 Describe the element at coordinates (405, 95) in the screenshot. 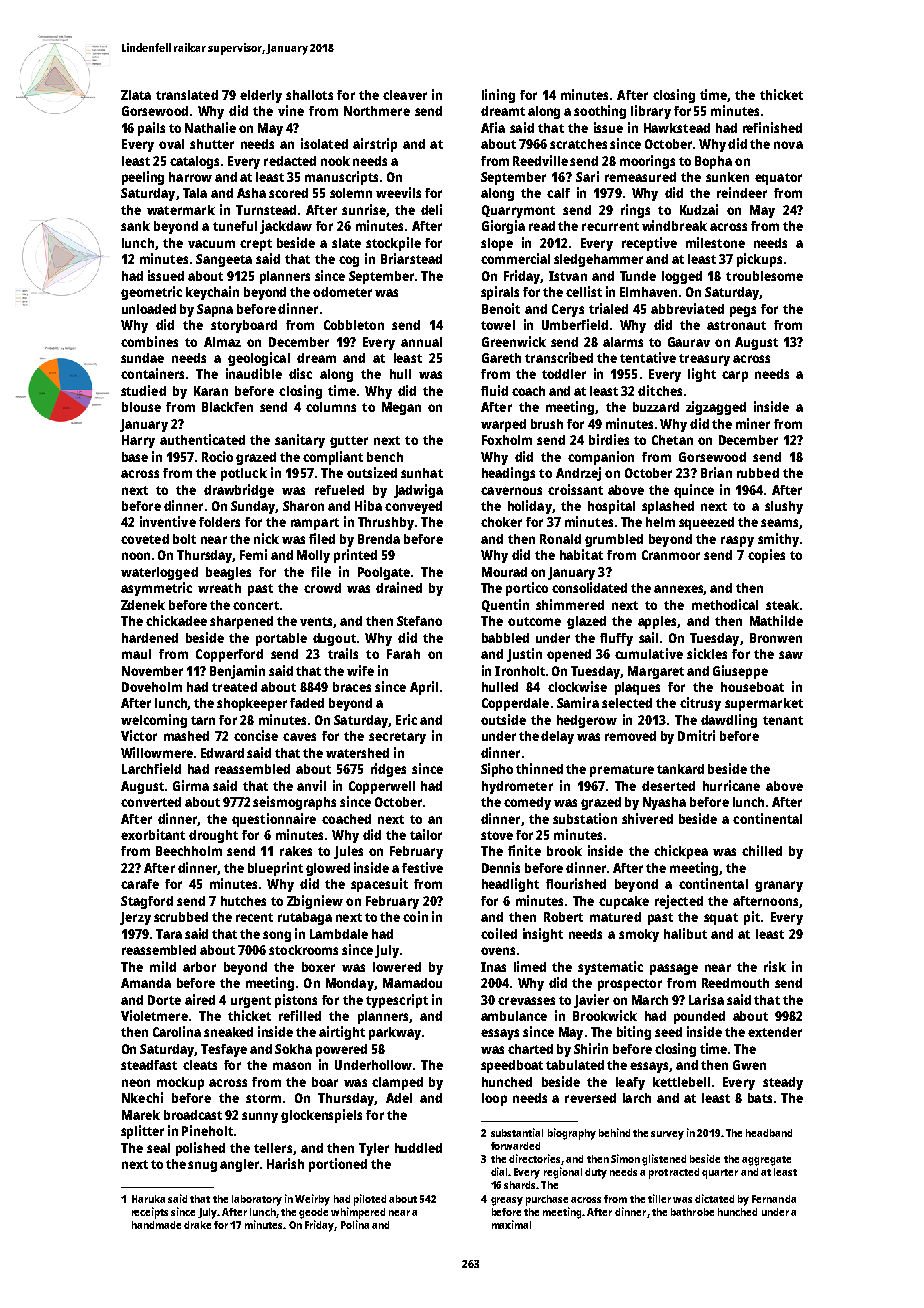

I see `cleaver` at that location.
